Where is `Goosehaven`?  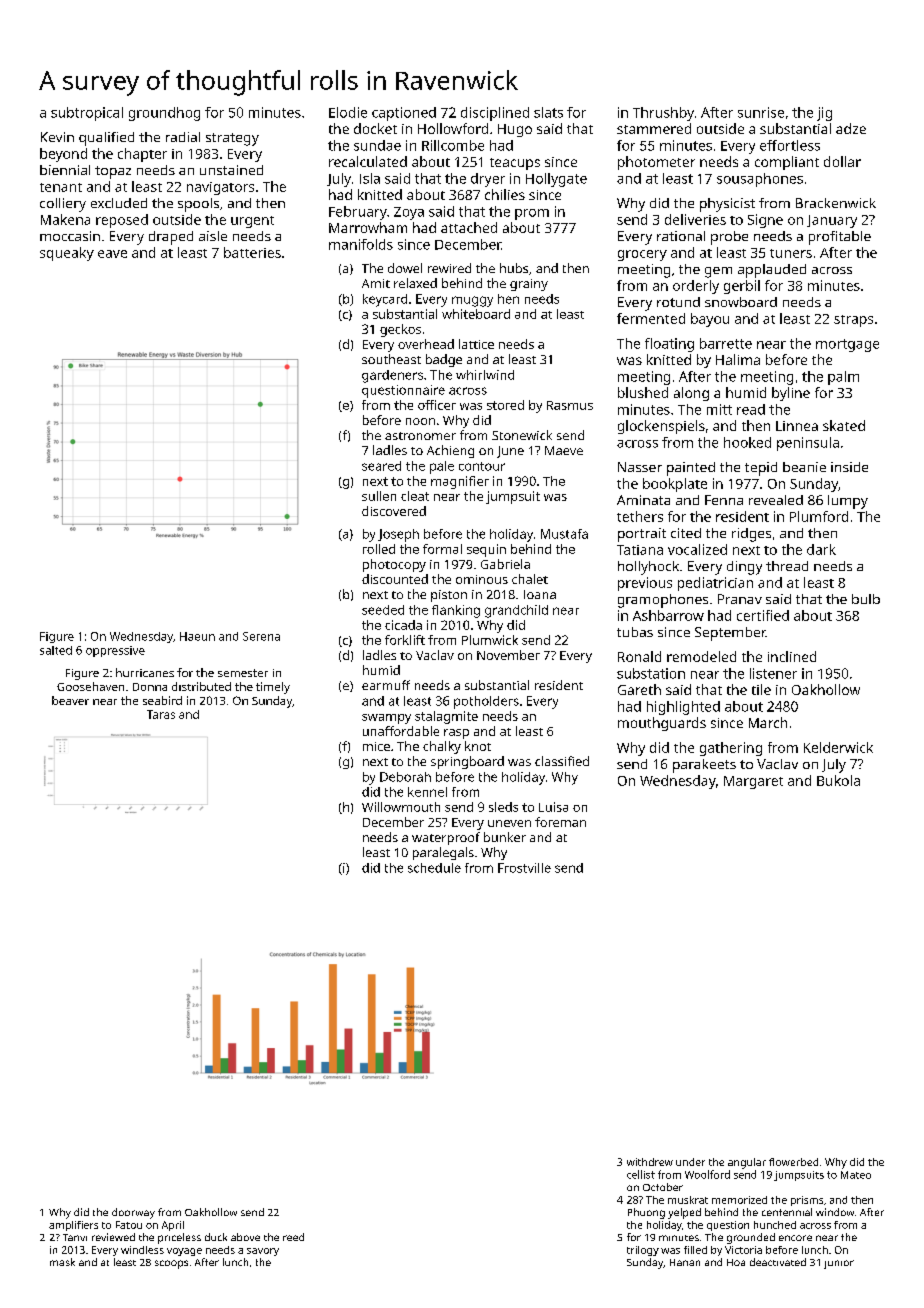 Goosehaven is located at coordinates (90, 686).
